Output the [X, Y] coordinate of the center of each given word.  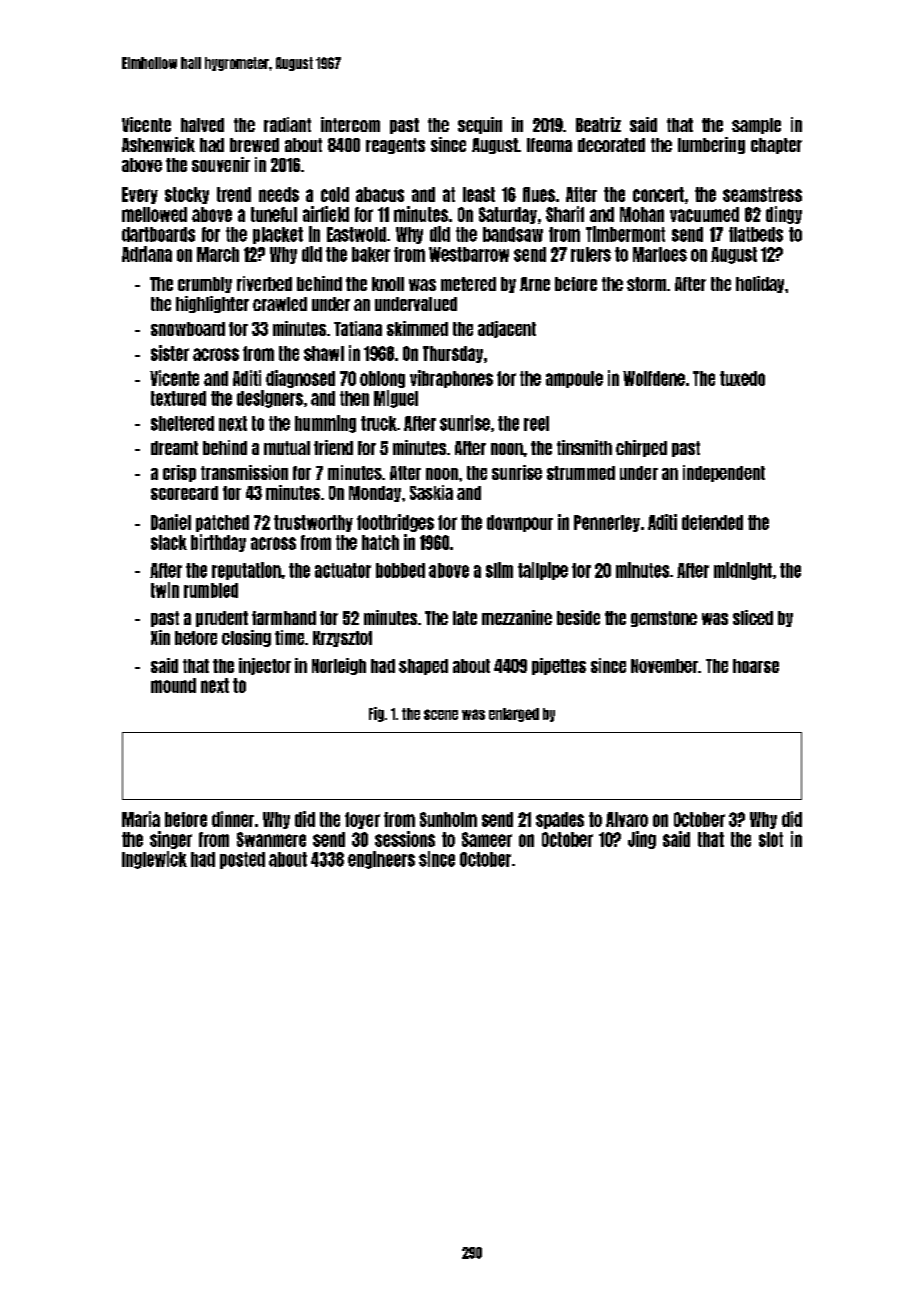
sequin [480, 125]
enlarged [514, 715]
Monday [375, 494]
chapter [776, 146]
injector [265, 666]
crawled [280, 304]
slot [771, 839]
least [479, 194]
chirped [641, 448]
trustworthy [313, 523]
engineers [381, 860]
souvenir [221, 164]
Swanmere [271, 839]
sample [756, 126]
